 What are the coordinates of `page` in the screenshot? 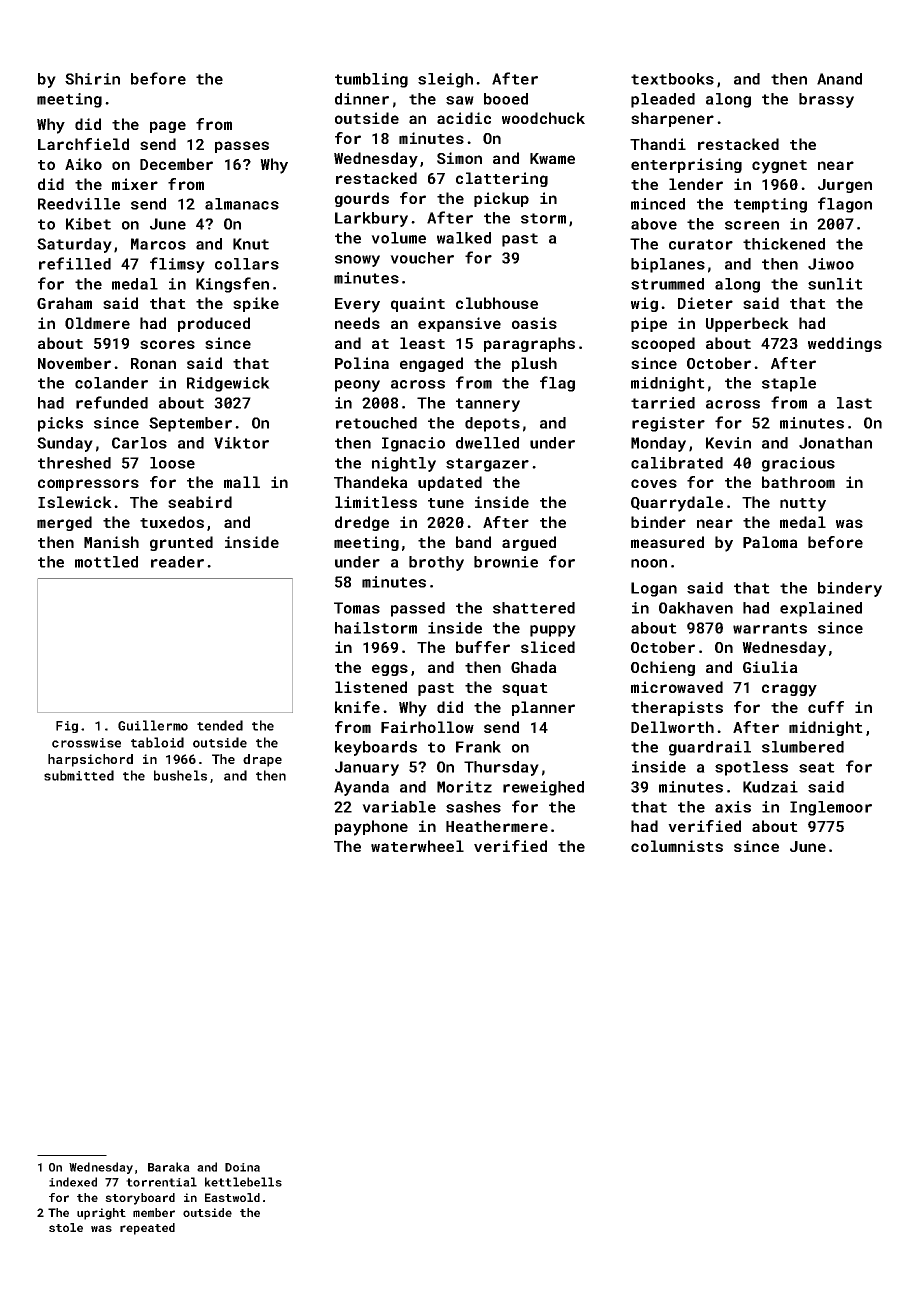 It's located at (168, 127).
